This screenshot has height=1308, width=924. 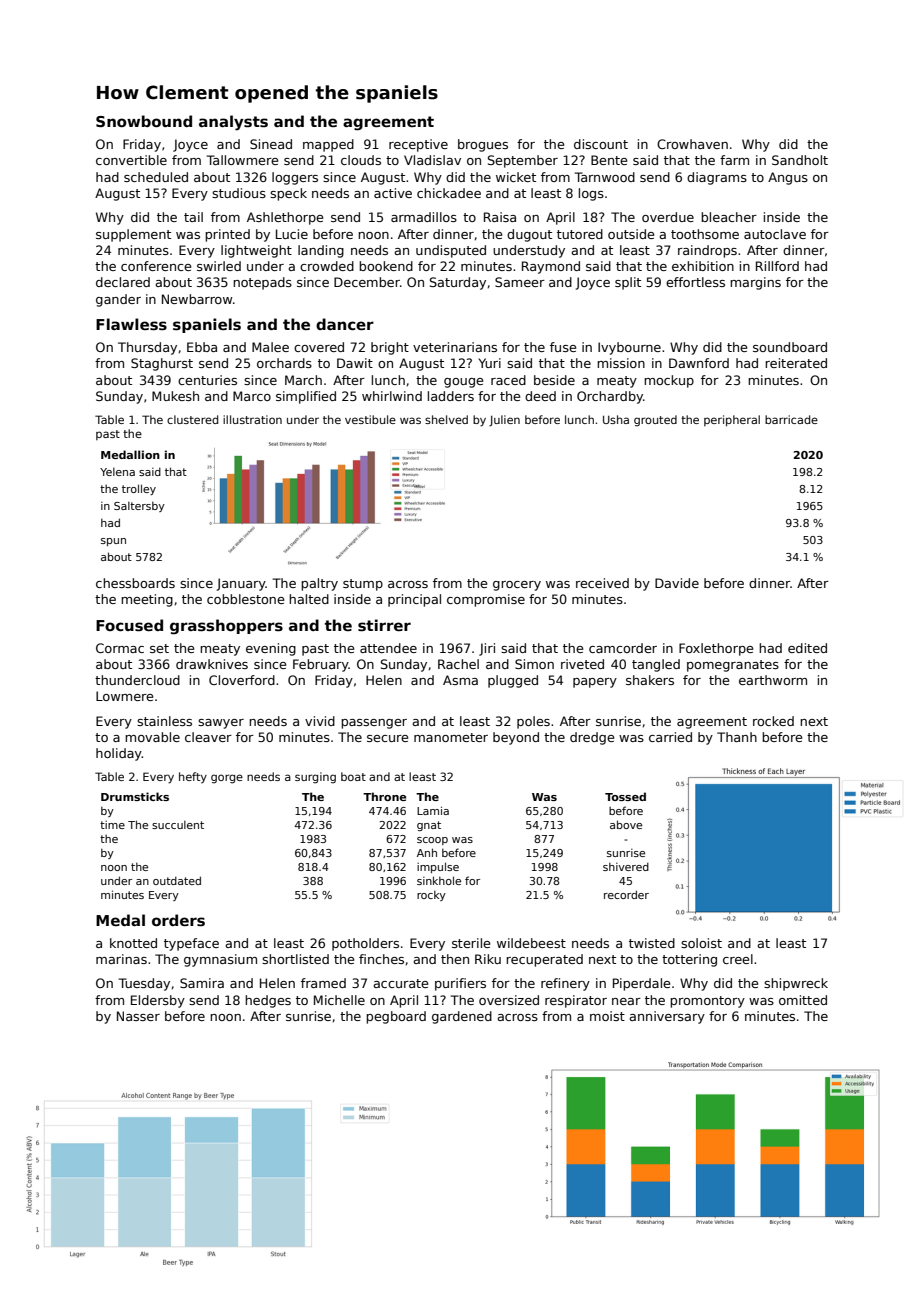 I want to click on knotted, so click(x=133, y=943).
